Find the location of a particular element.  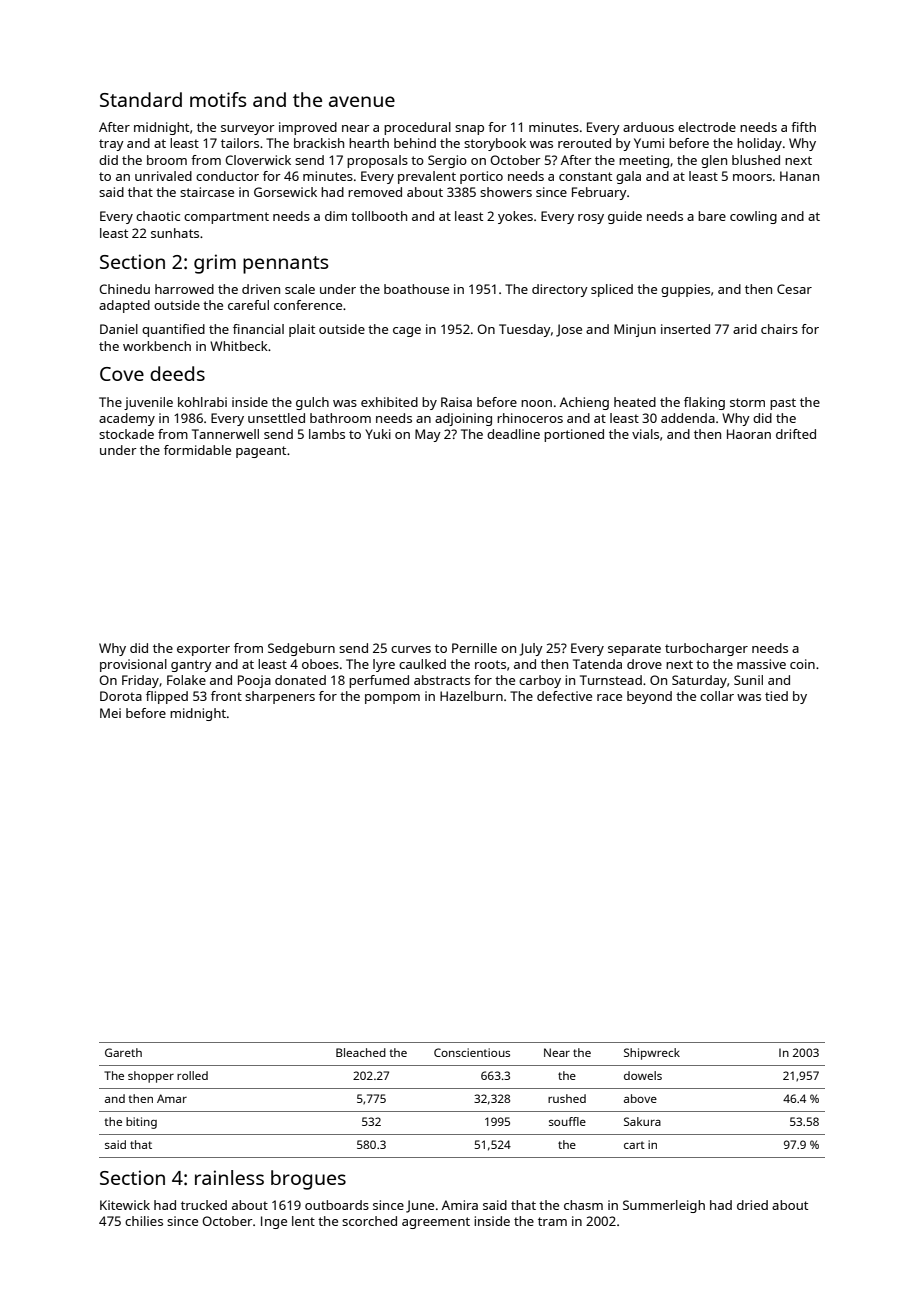

shopper is located at coordinates (151, 1077).
